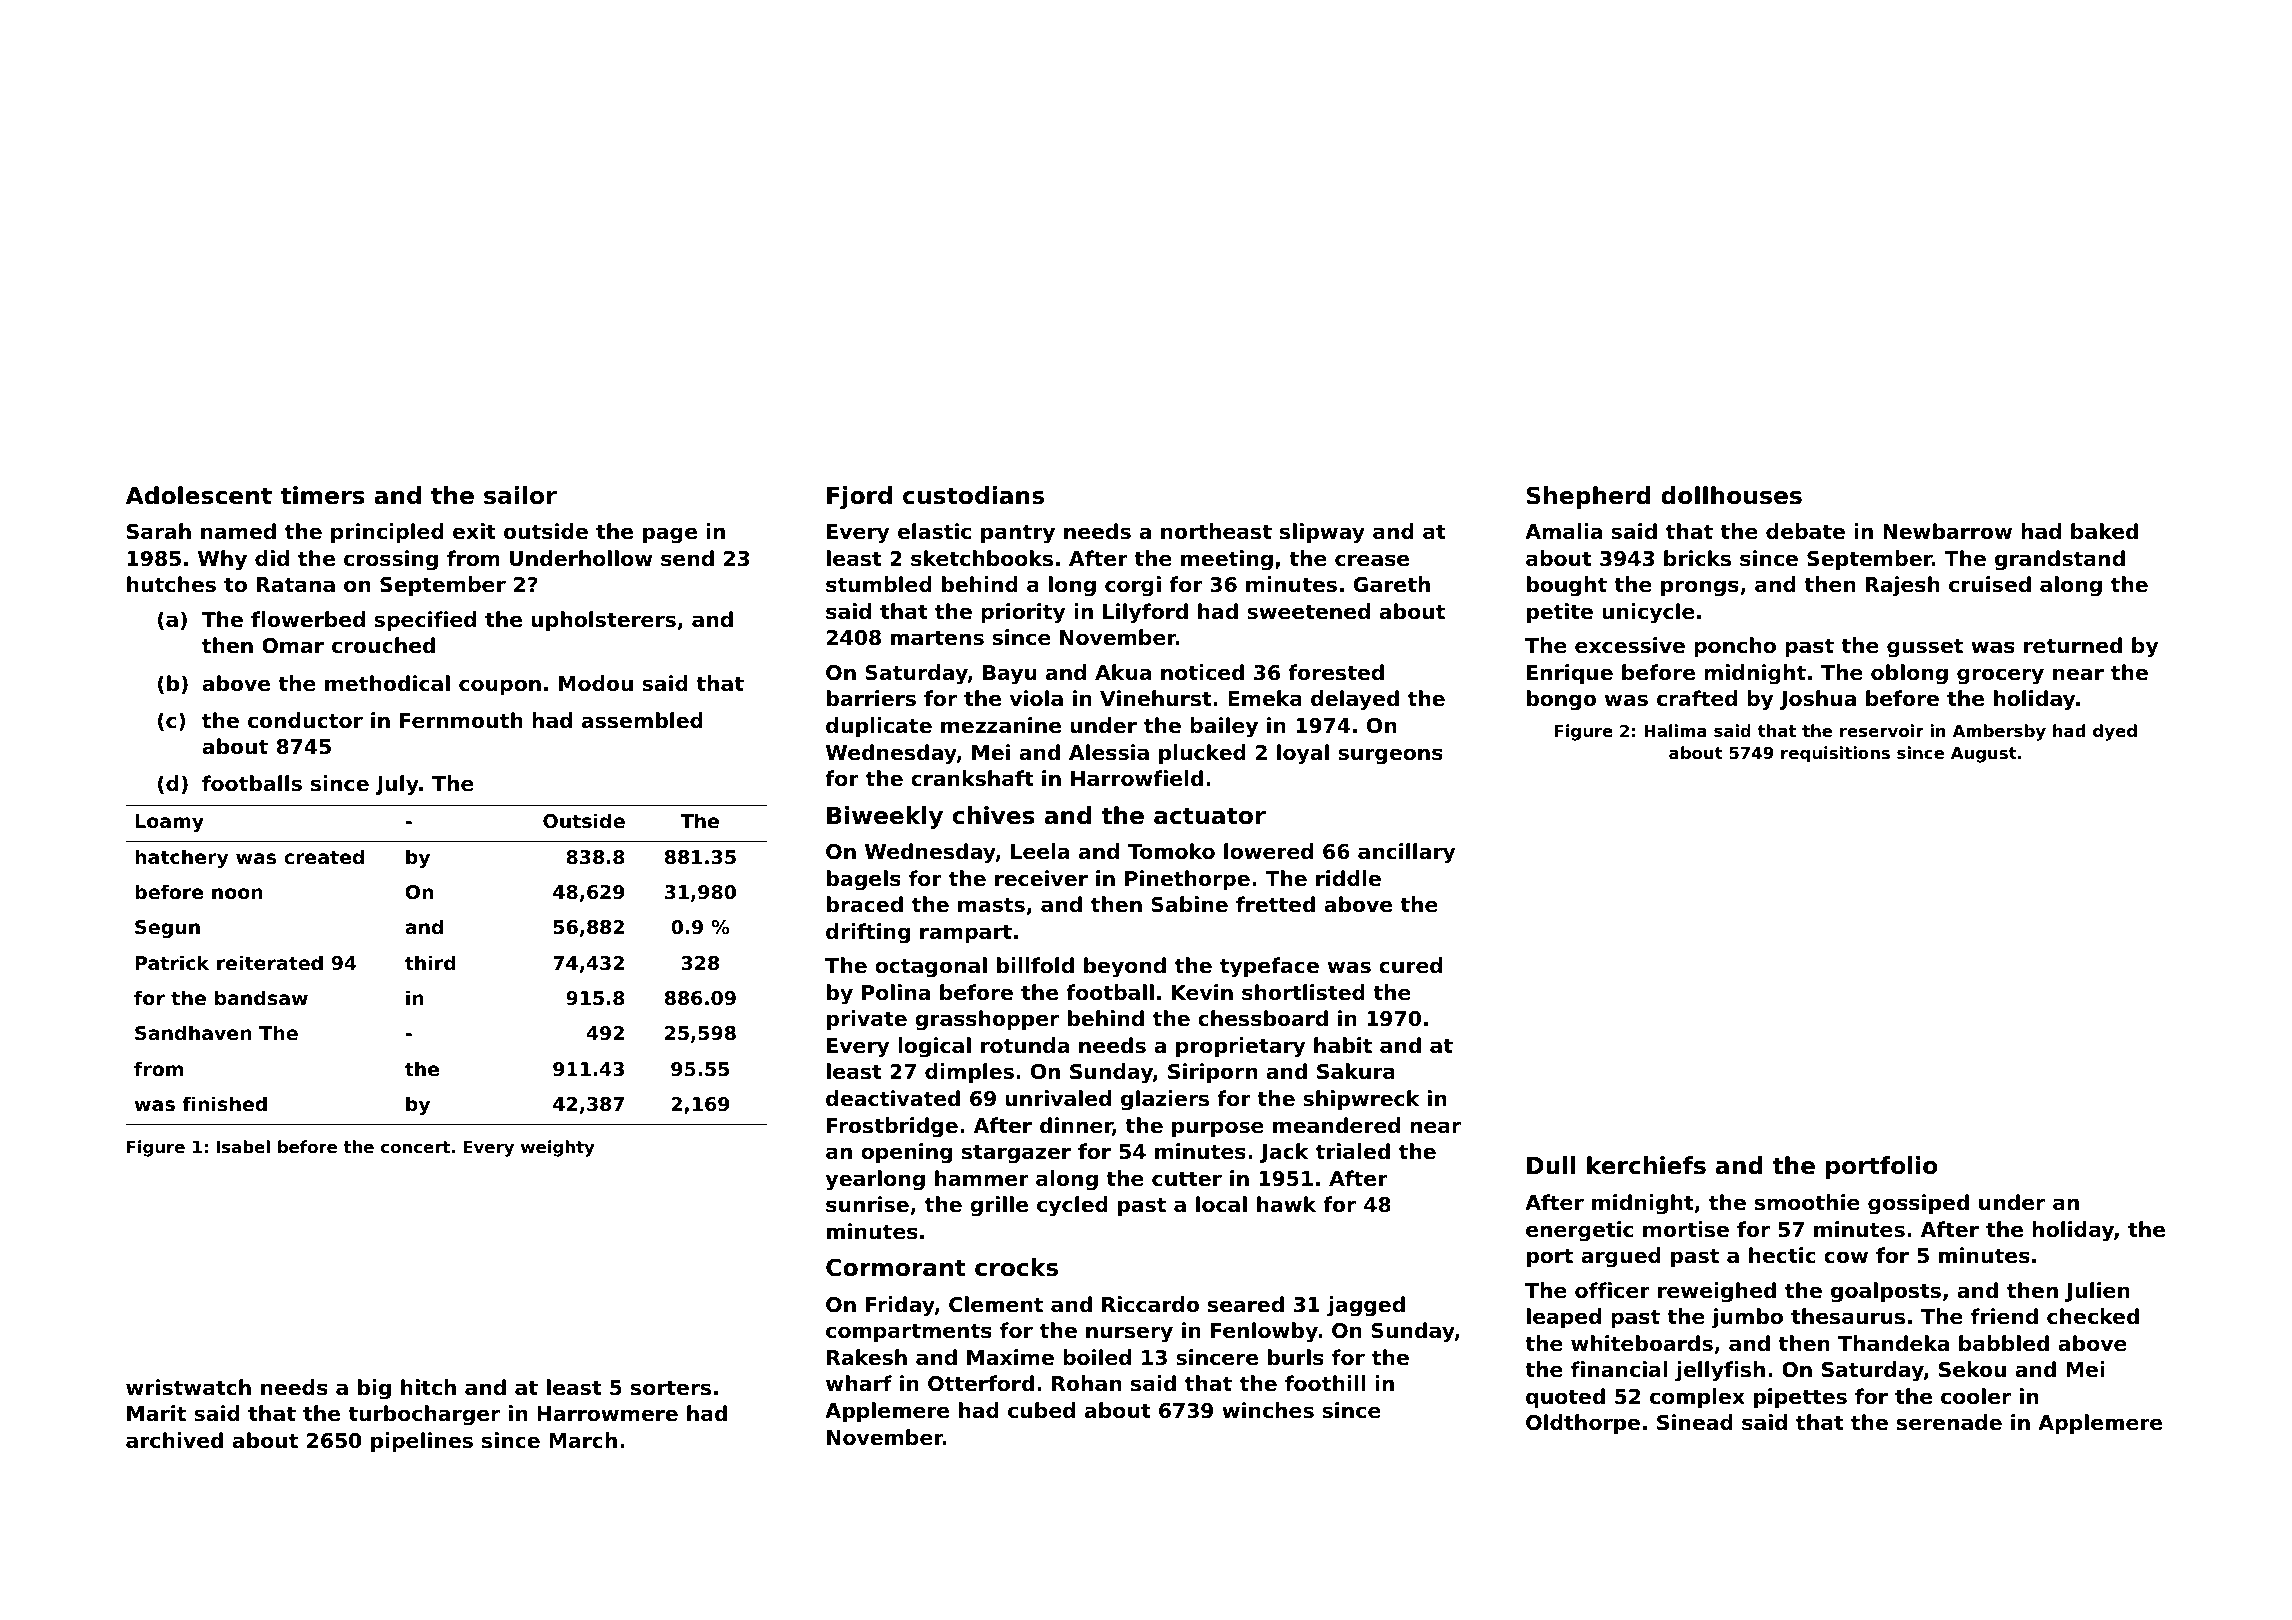 Image resolution: width=2292 pixels, height=1620 pixels. Describe the element at coordinates (1563, 531) in the document. I see `Amalia` at that location.
